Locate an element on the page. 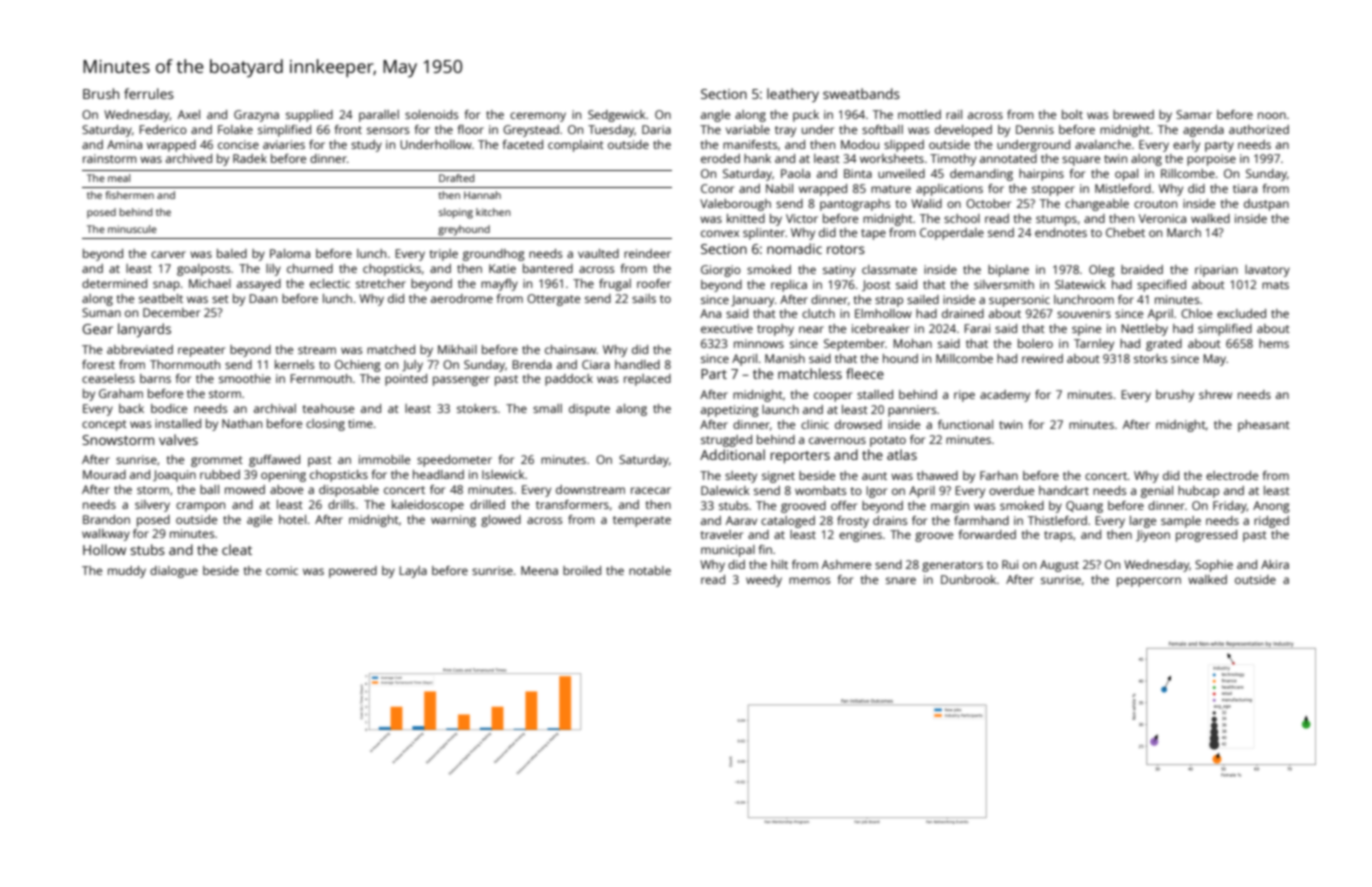  speedometer is located at coordinates (454, 461).
